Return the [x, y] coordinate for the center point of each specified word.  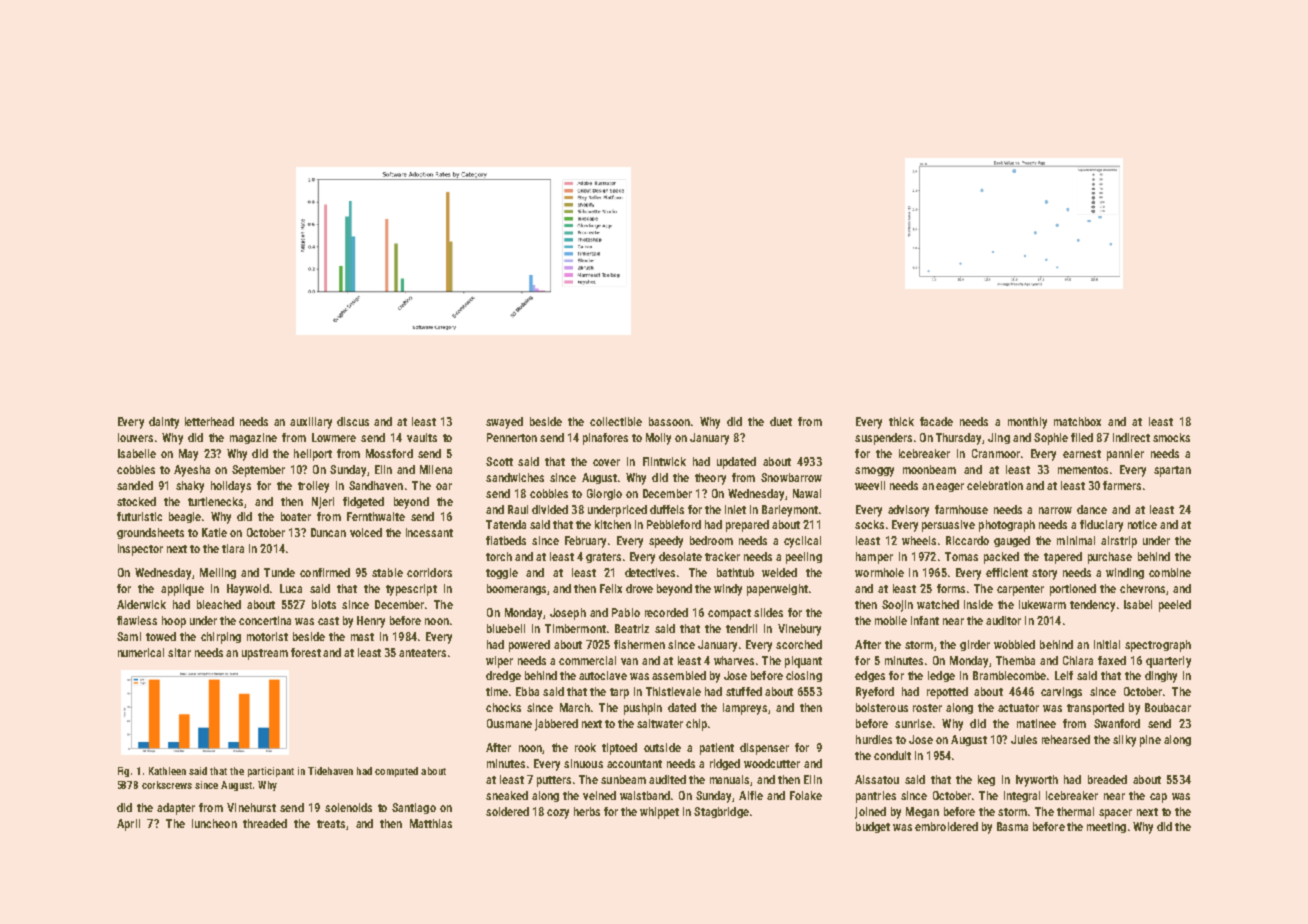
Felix [611, 588]
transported [1095, 709]
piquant [803, 662]
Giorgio [604, 494]
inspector [140, 550]
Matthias [431, 823]
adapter [176, 809]
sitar [179, 652]
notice [1142, 524]
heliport [313, 455]
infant [925, 620]
